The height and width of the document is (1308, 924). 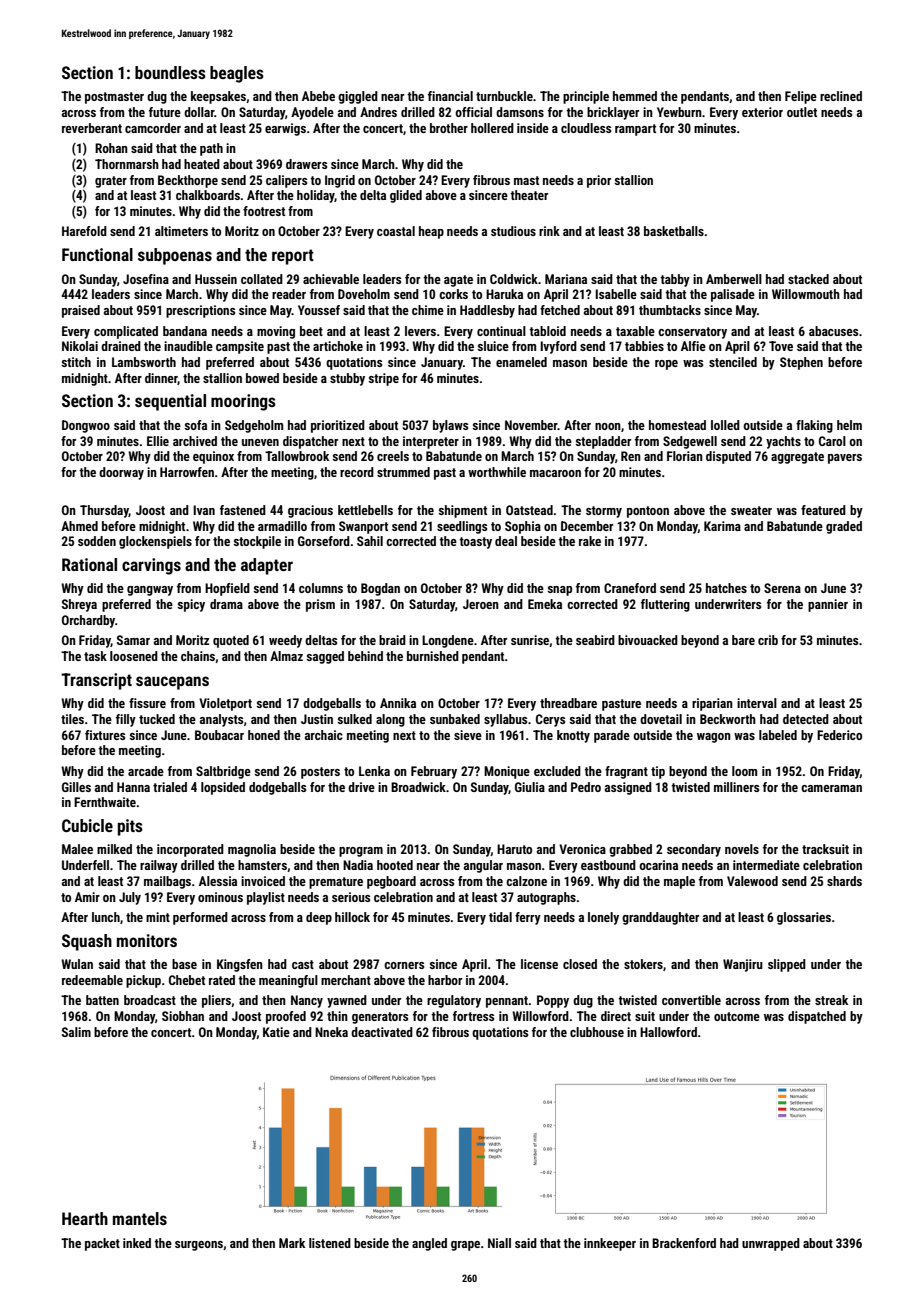 I want to click on reverberant, so click(x=92, y=128).
